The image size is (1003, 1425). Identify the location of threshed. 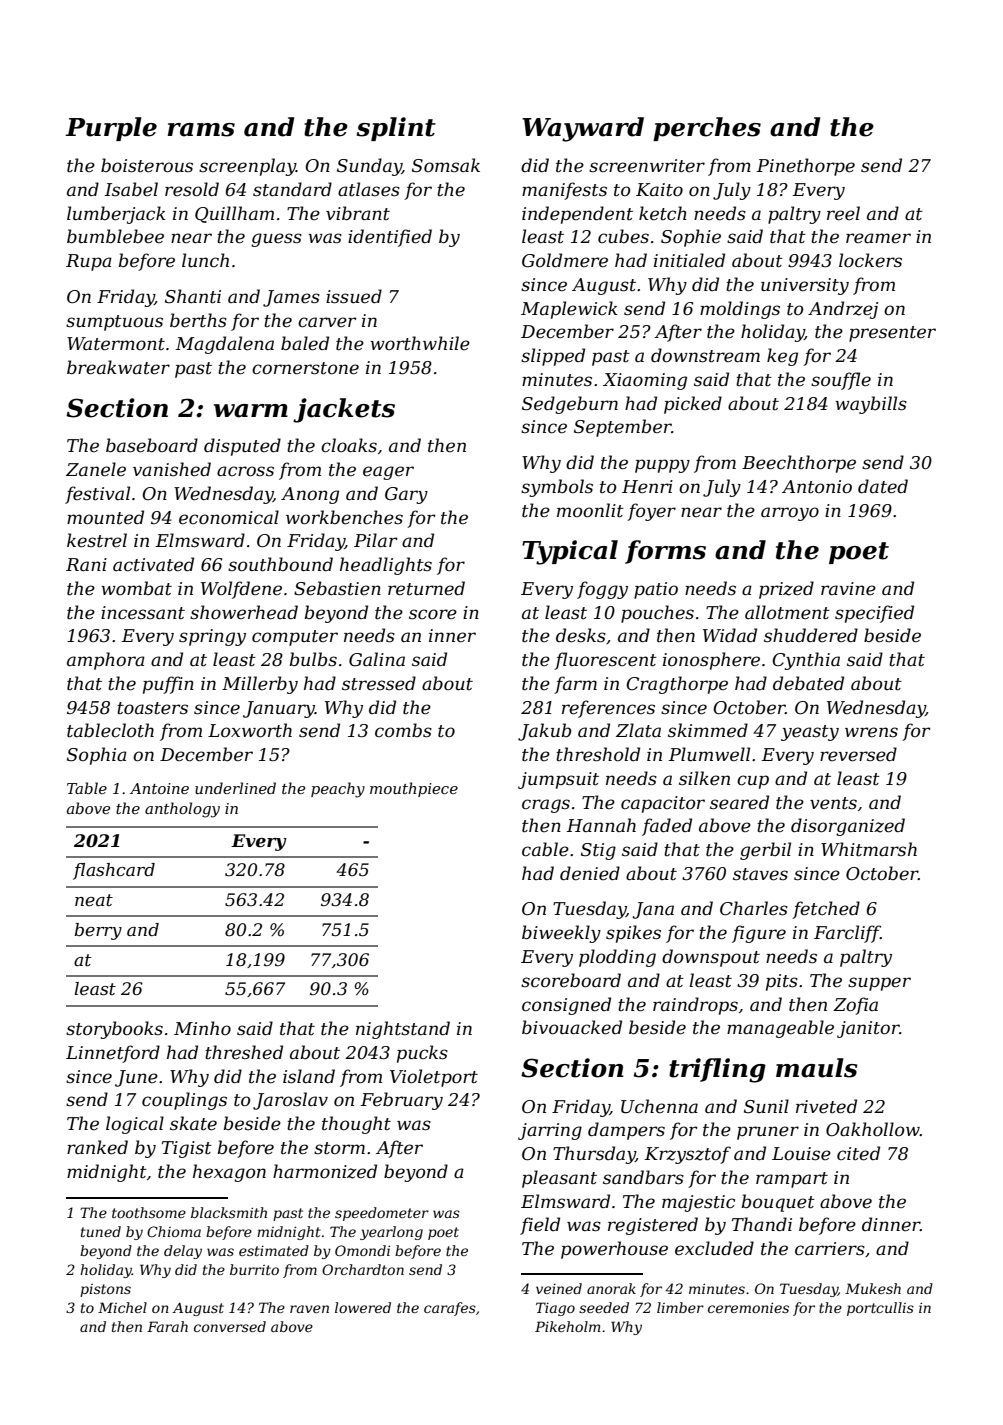
(244, 1052).
